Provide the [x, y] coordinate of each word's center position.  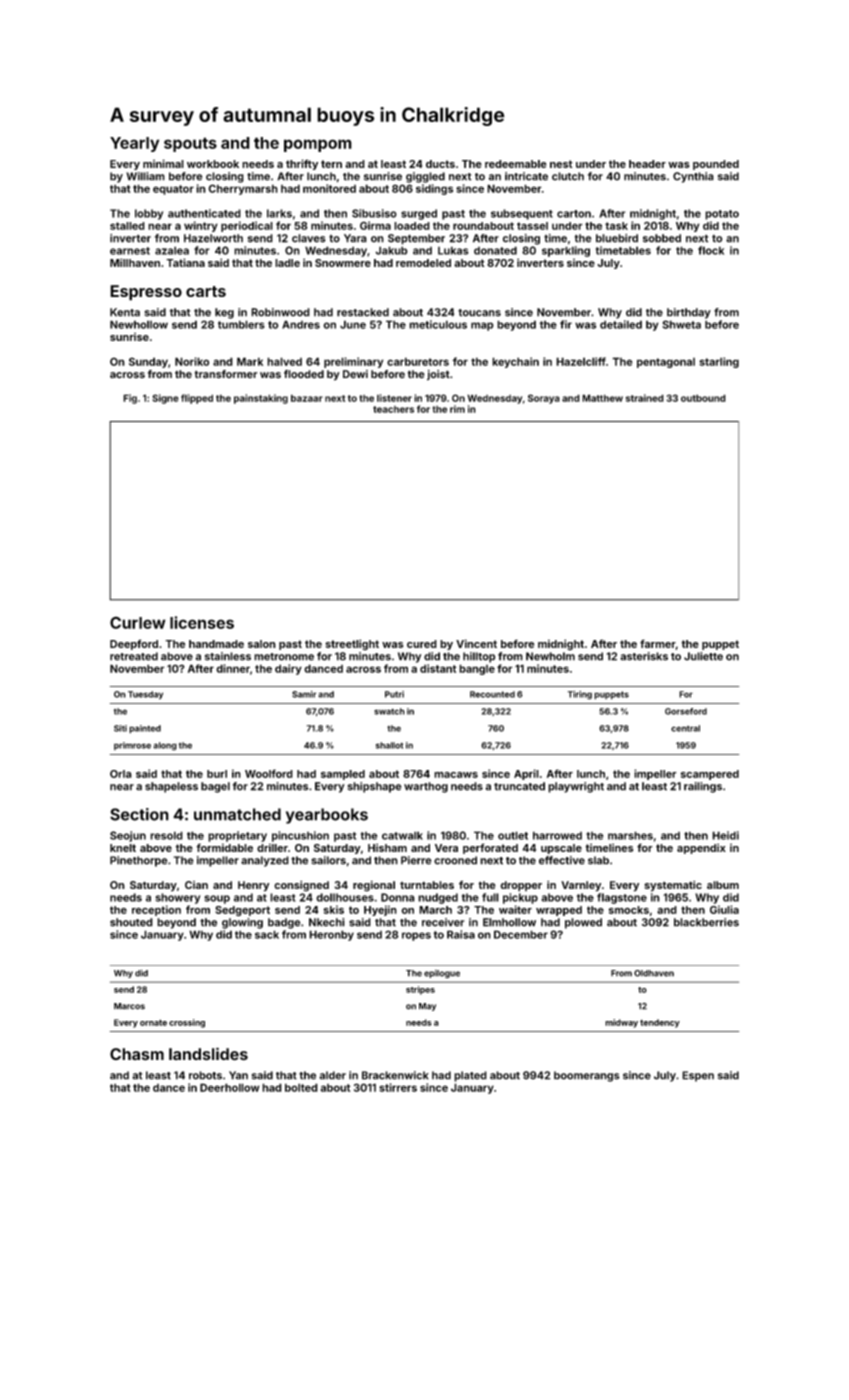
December [521, 934]
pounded [716, 165]
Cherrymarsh [243, 189]
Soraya [544, 399]
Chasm [137, 1054]
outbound [703, 398]
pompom [318, 145]
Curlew [138, 622]
